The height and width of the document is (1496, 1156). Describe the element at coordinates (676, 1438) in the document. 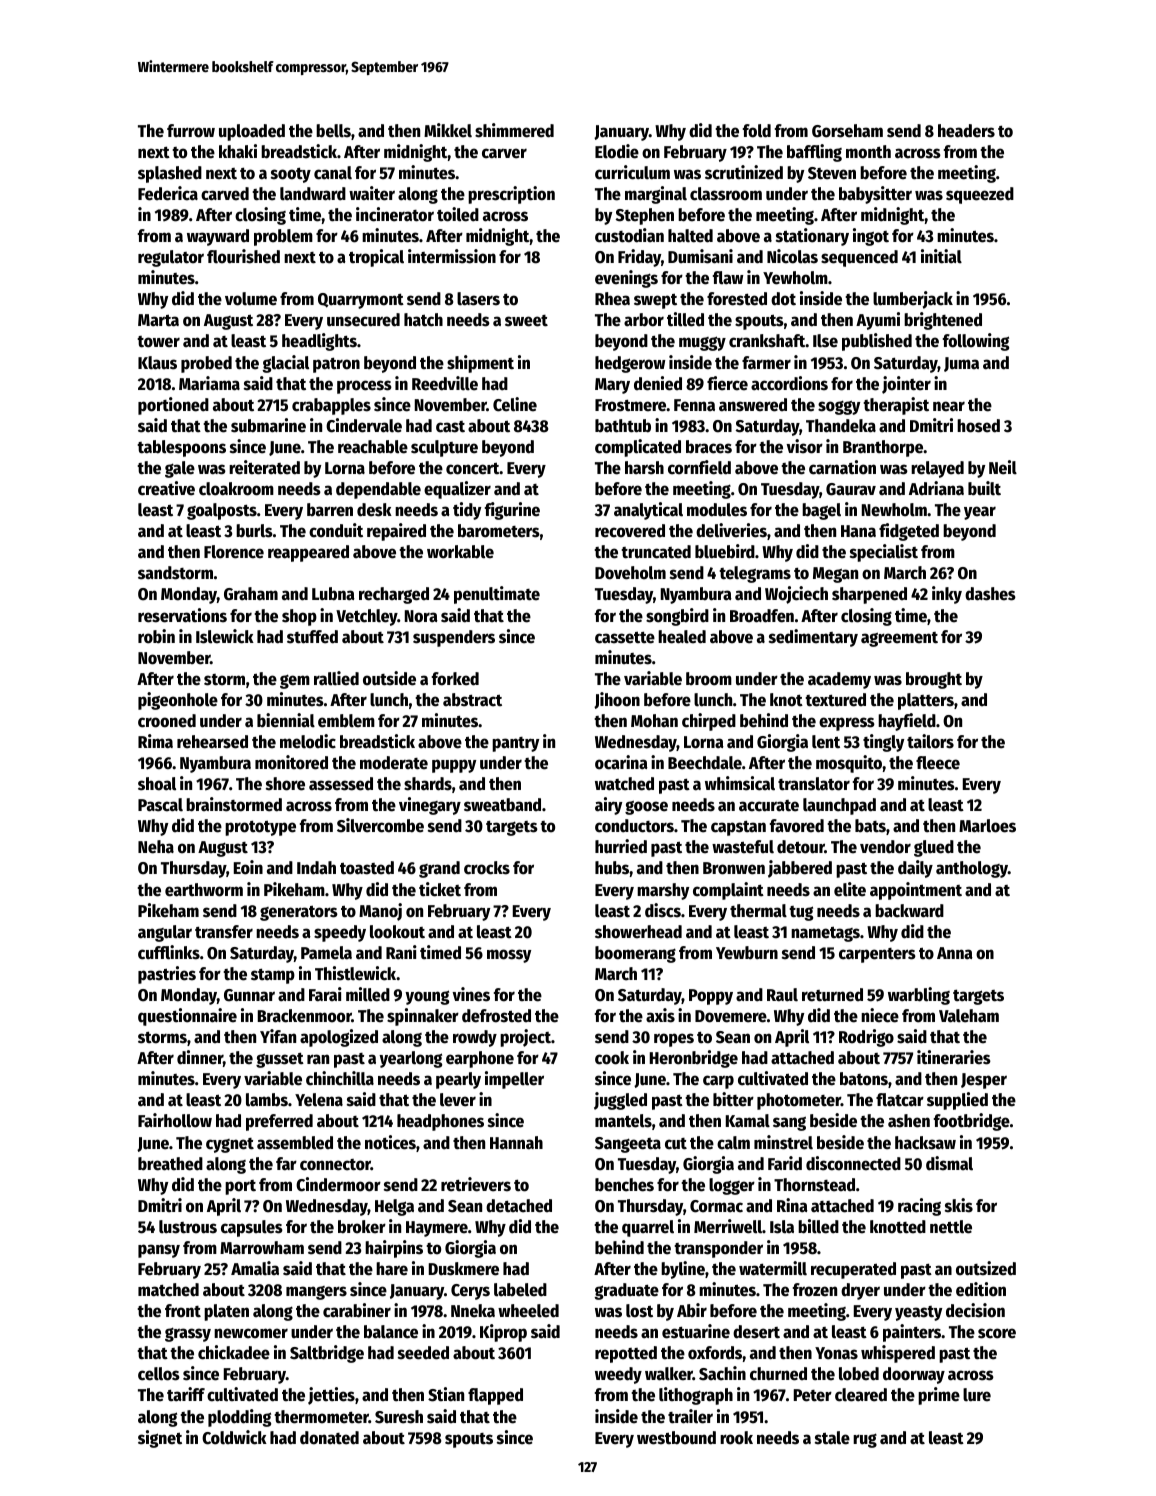

I see `westbound` at that location.
